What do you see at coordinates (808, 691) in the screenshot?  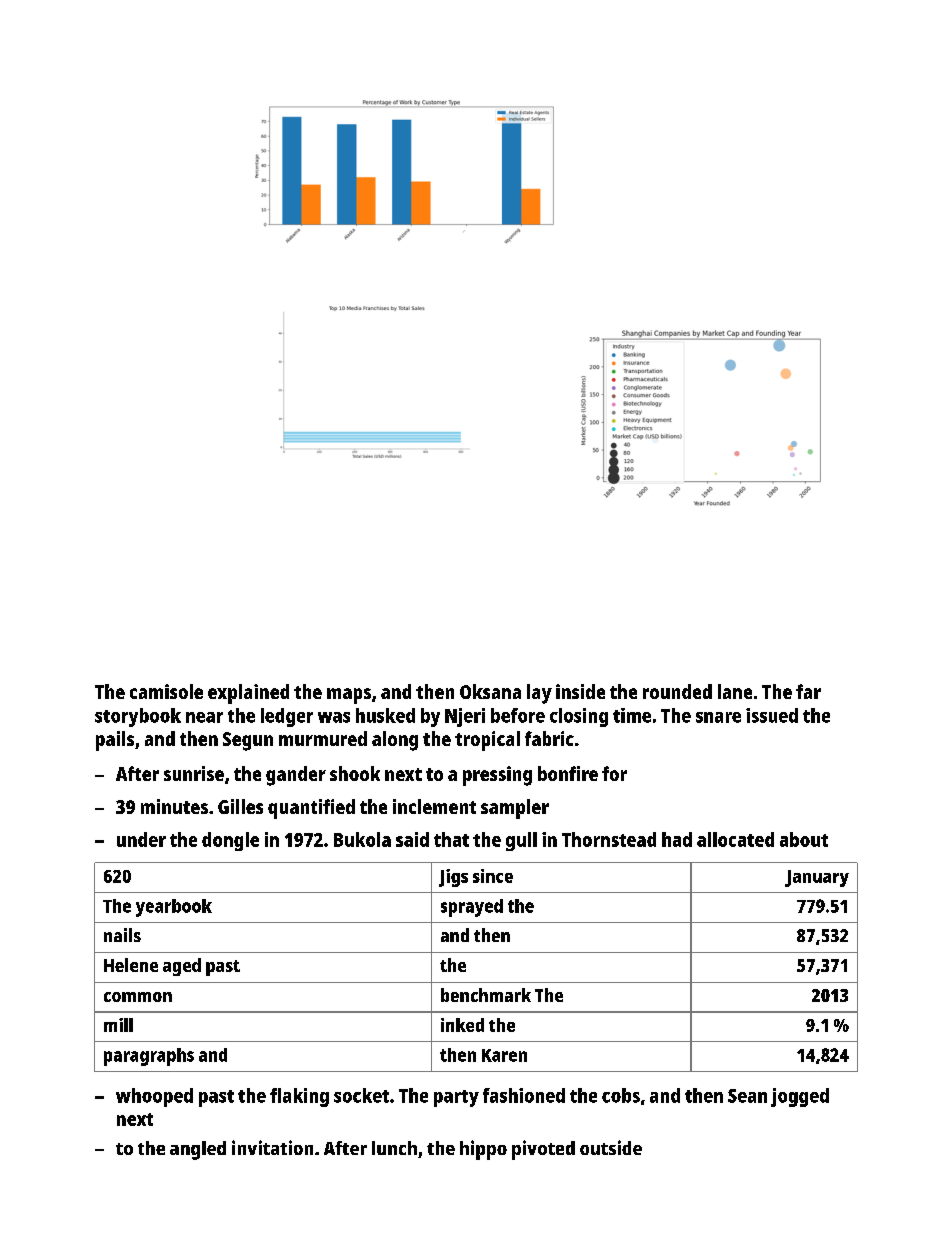 I see `far` at bounding box center [808, 691].
